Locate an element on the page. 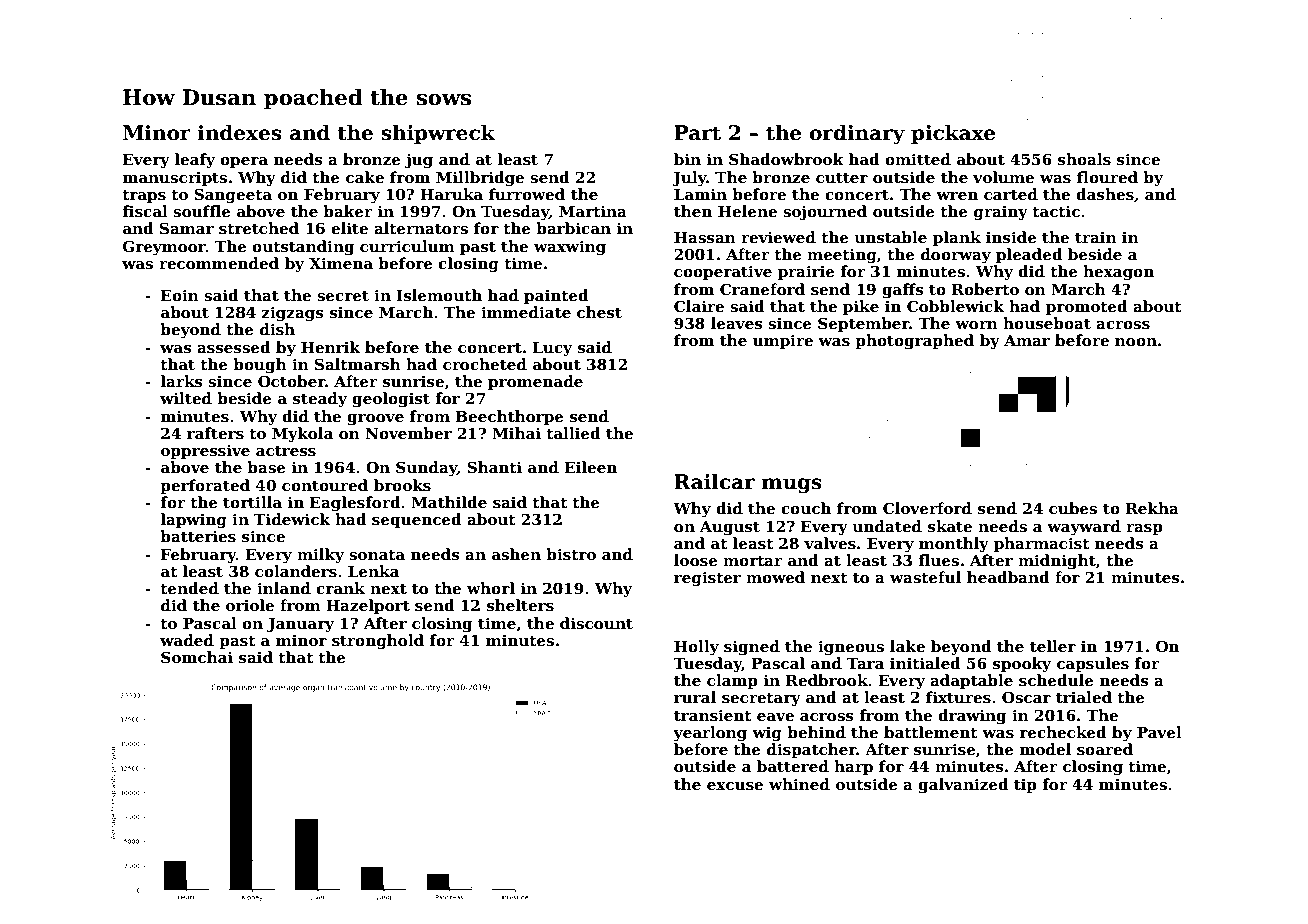 This page has width=1308, height=924. teller is located at coordinates (1053, 646).
